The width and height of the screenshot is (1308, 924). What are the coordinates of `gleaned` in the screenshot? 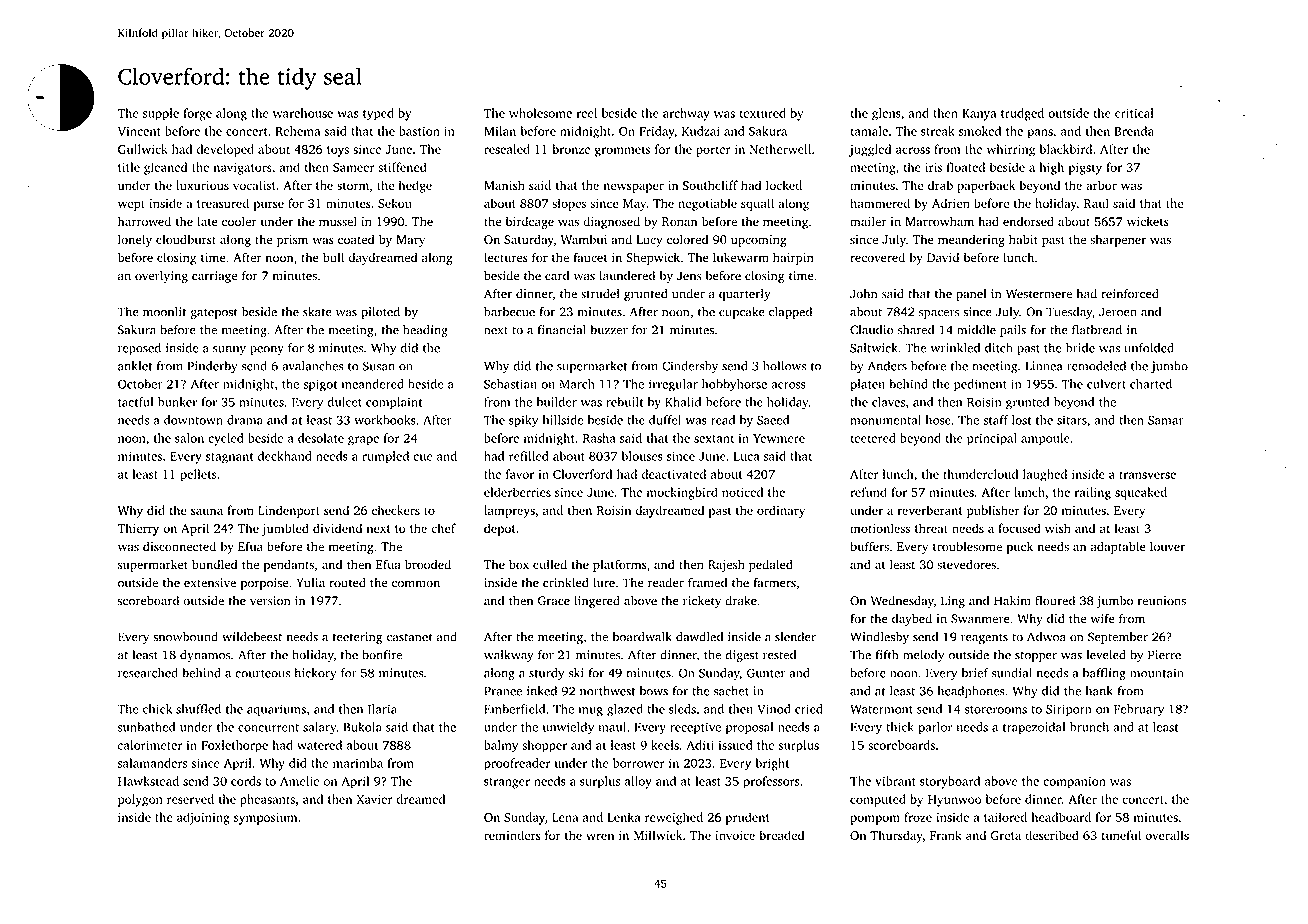 It's located at (165, 168).
